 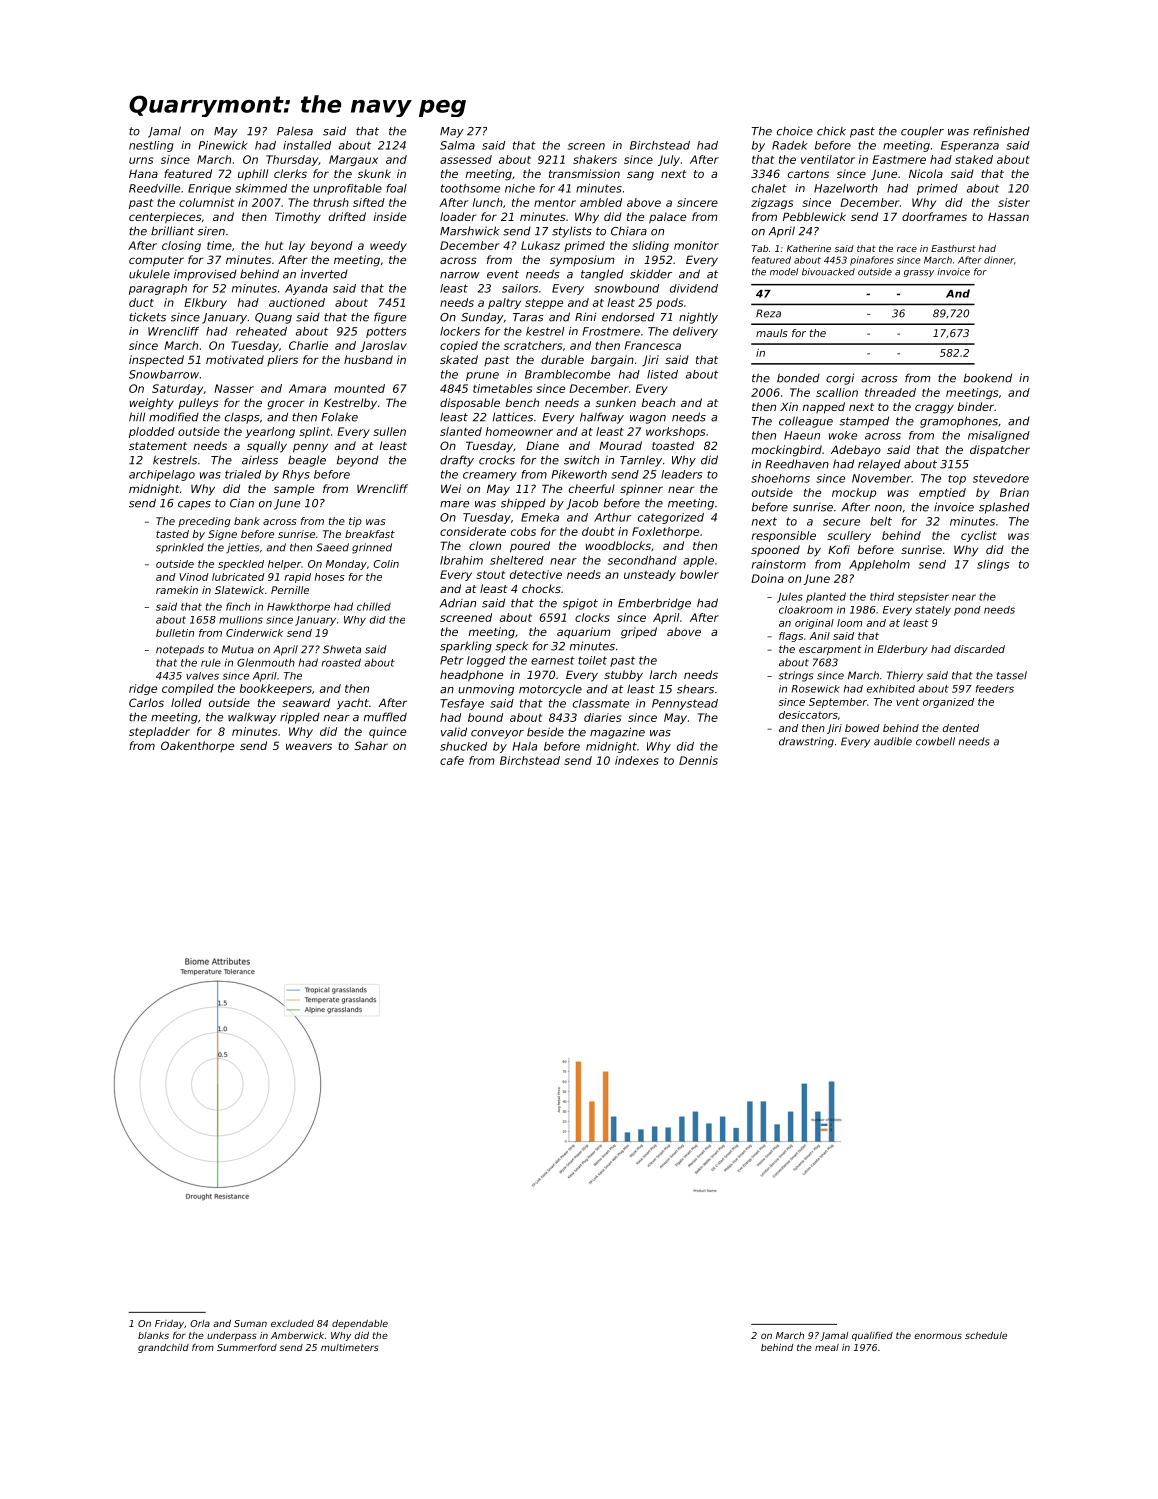 What do you see at coordinates (872, 1336) in the screenshot?
I see `qualified` at bounding box center [872, 1336].
